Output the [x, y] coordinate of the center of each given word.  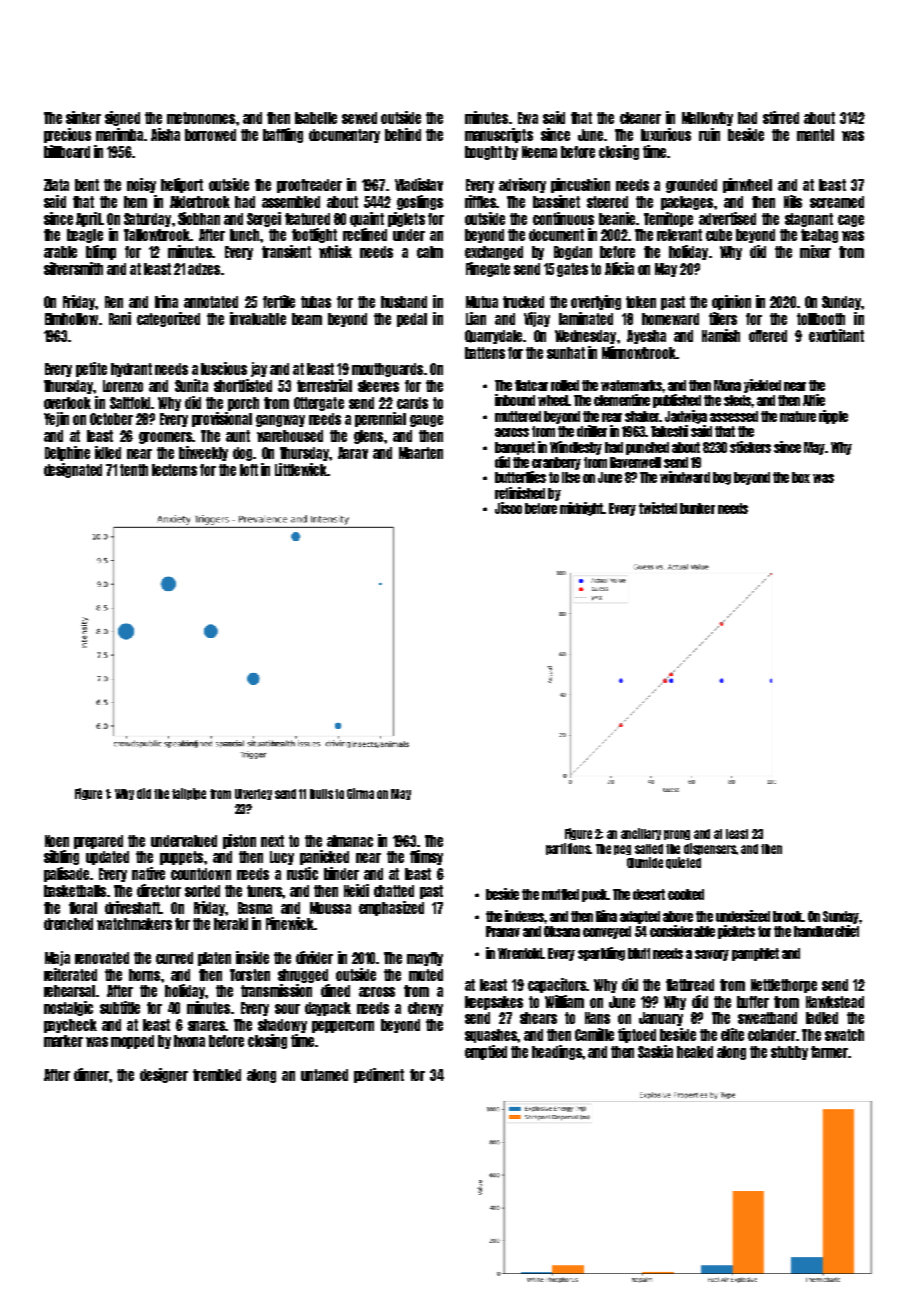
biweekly [203, 453]
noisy [141, 185]
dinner [91, 1074]
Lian [476, 318]
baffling [283, 135]
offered [768, 336]
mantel [815, 135]
